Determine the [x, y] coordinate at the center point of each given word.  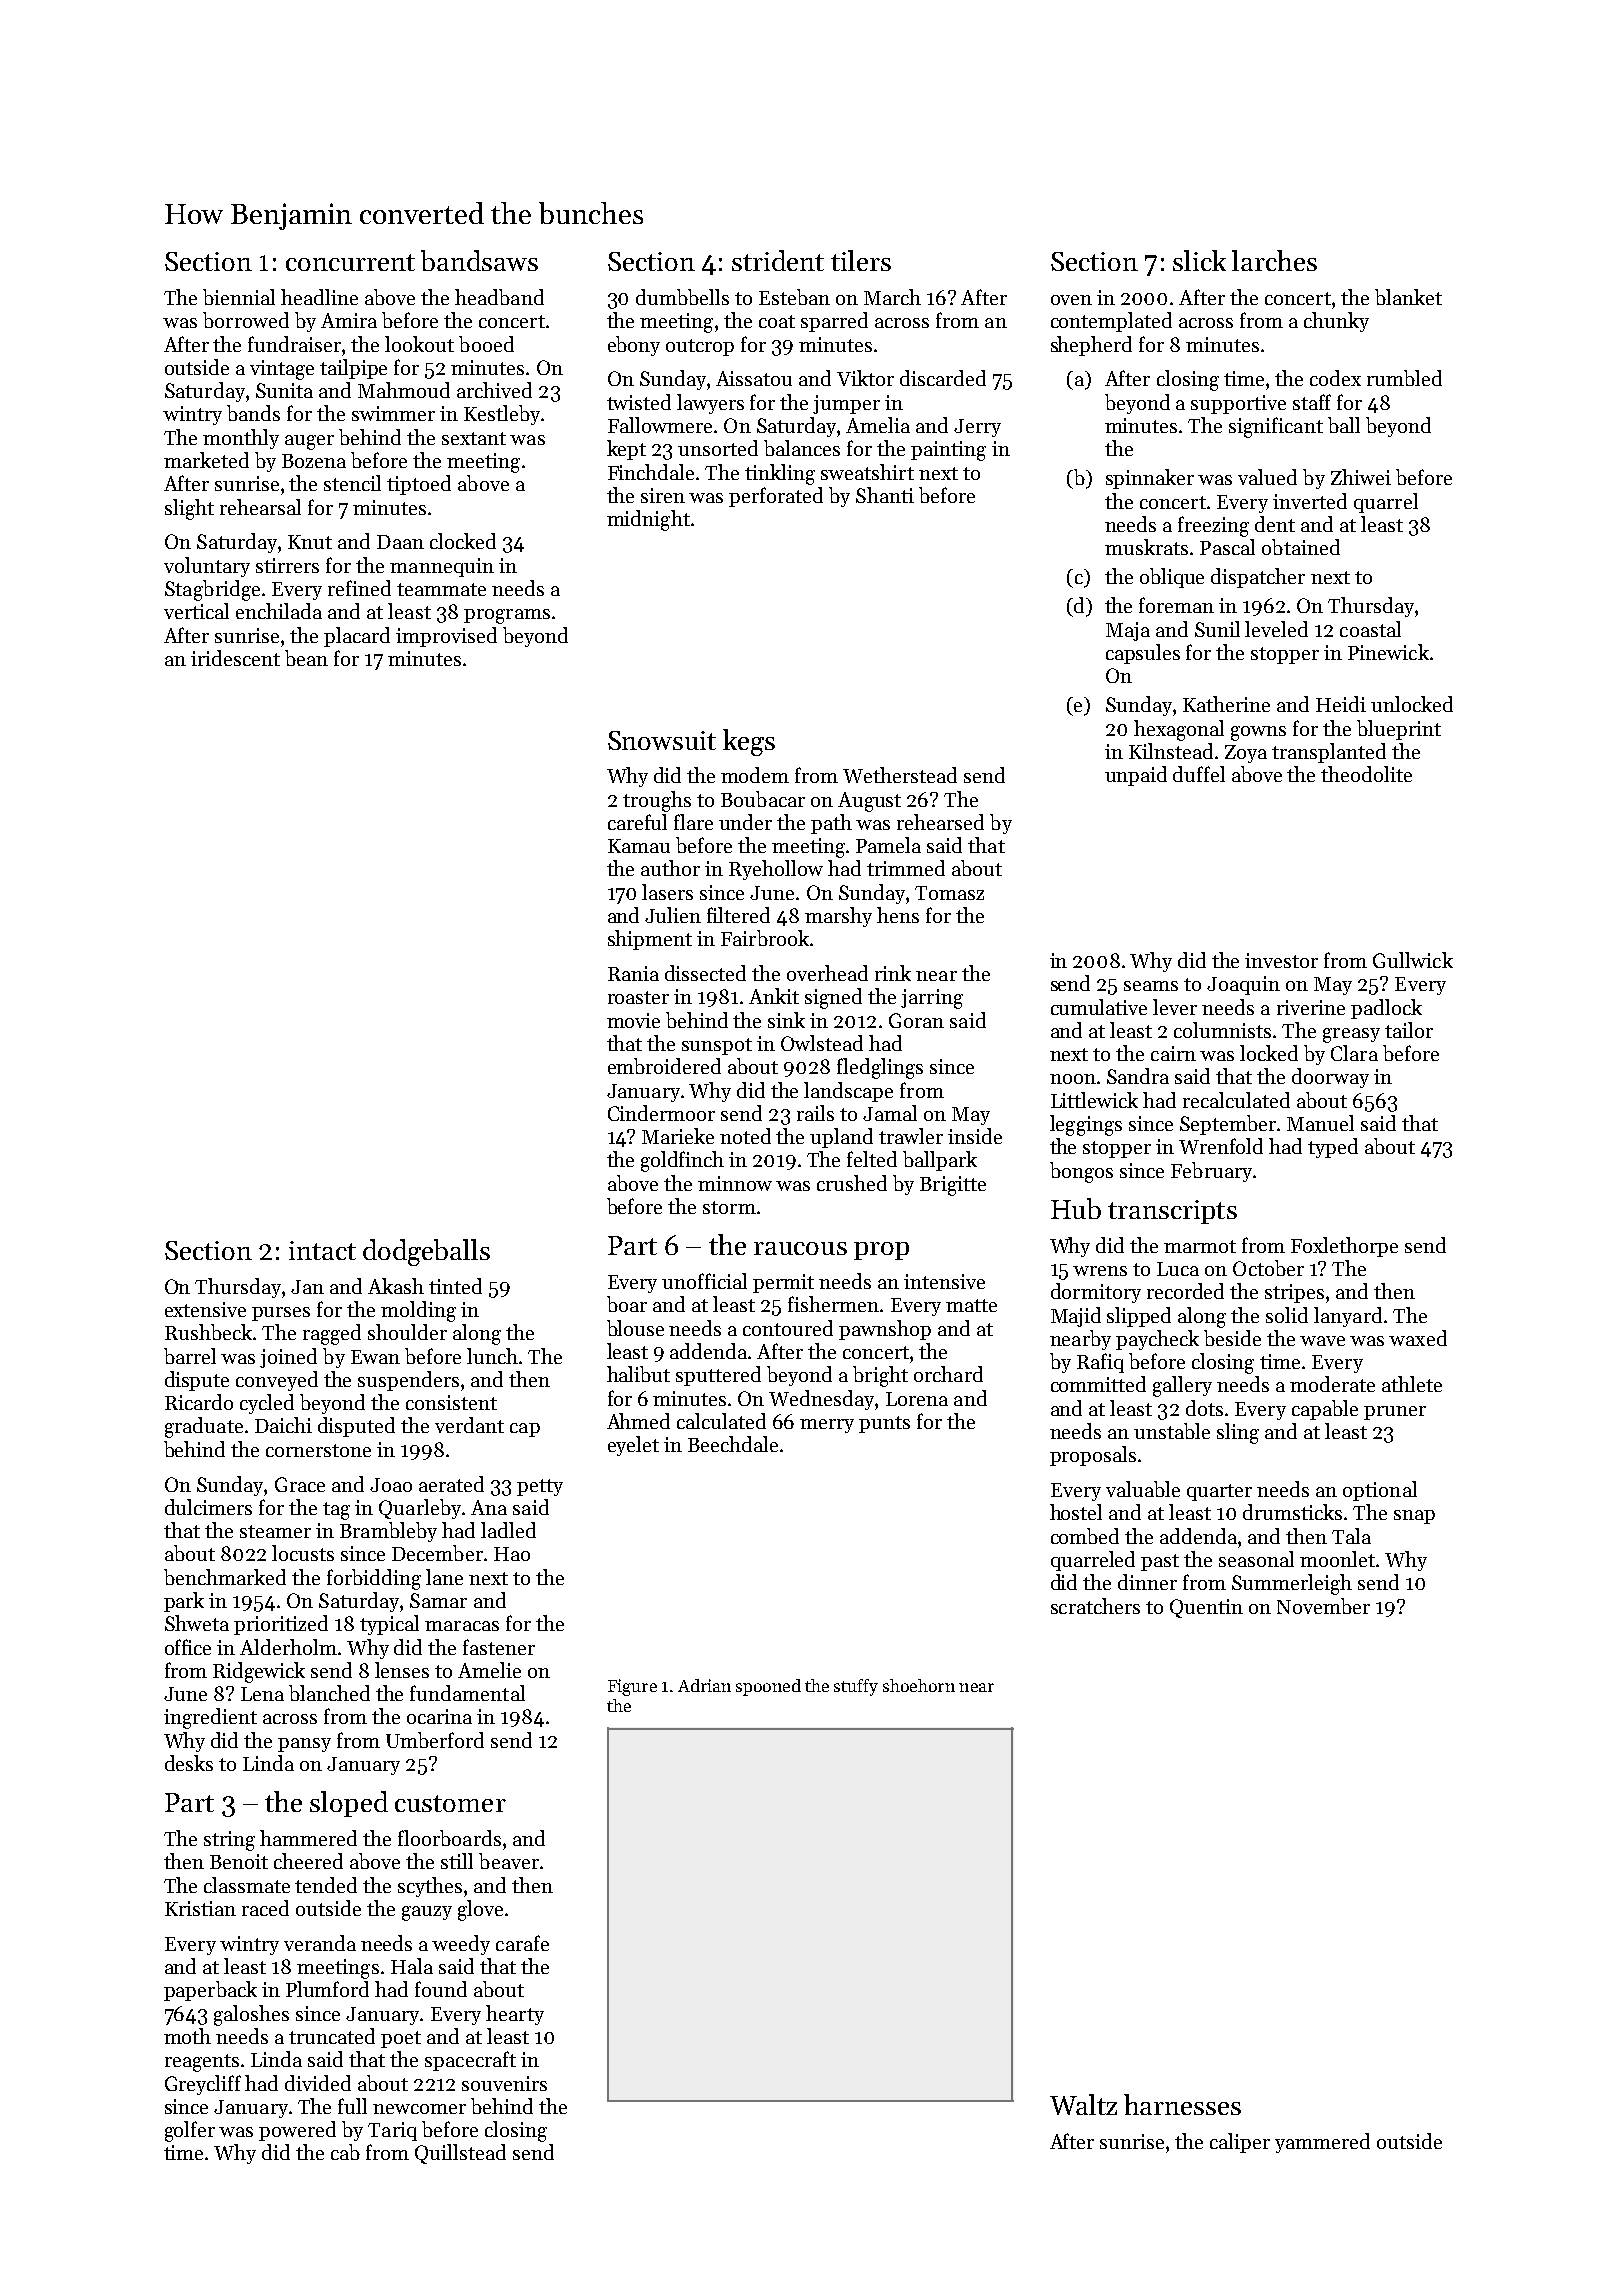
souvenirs [504, 2083]
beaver [509, 1861]
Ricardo [199, 1402]
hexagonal [1179, 730]
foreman [1176, 605]
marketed [206, 460]
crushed [852, 1183]
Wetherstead [900, 775]
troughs [657, 801]
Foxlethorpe [1344, 1247]
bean [306, 658]
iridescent [235, 658]
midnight [648, 520]
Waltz [1083, 2104]
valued [1267, 477]
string [229, 1841]
